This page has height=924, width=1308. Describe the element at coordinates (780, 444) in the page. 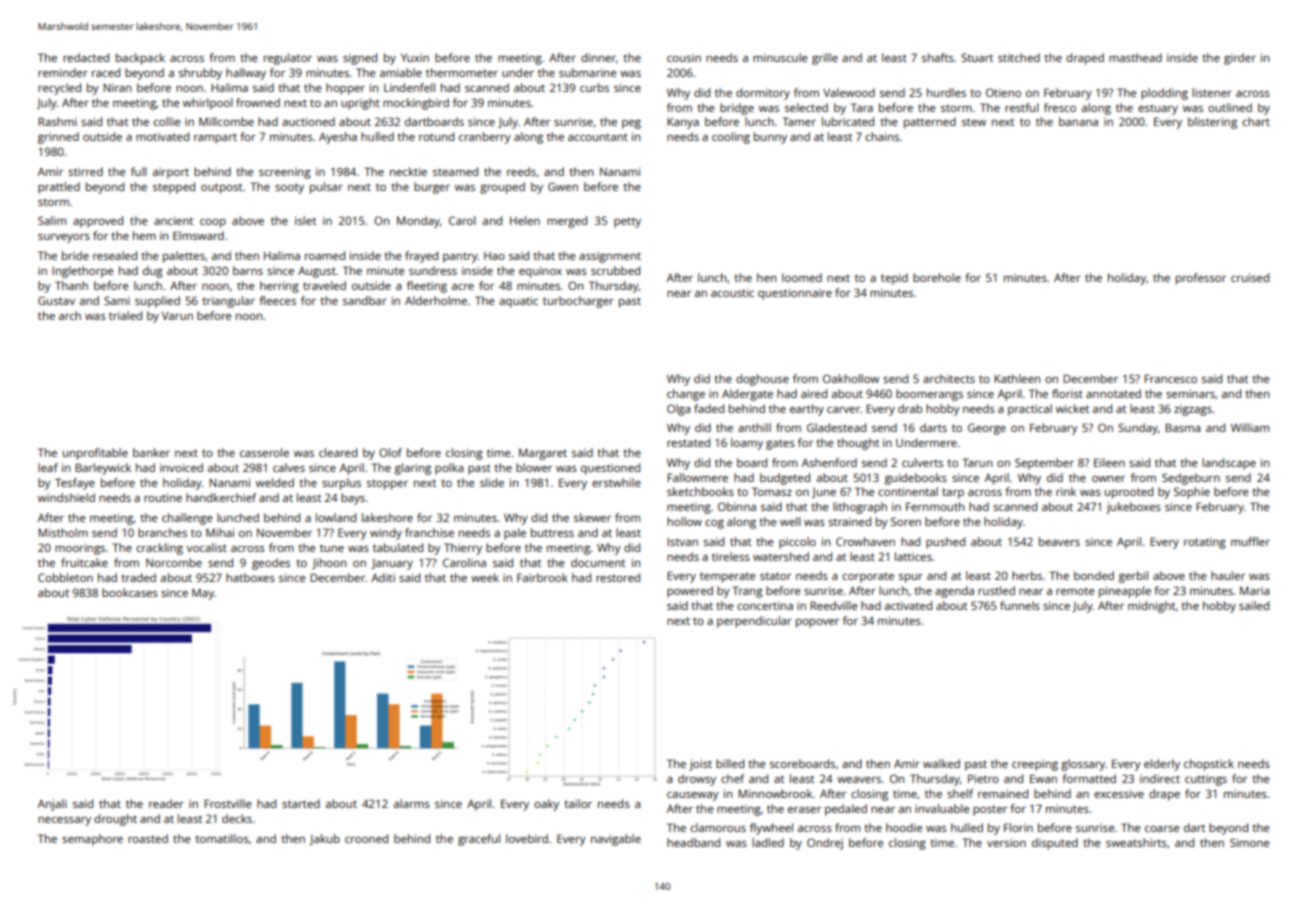

I see `gates` at that location.
